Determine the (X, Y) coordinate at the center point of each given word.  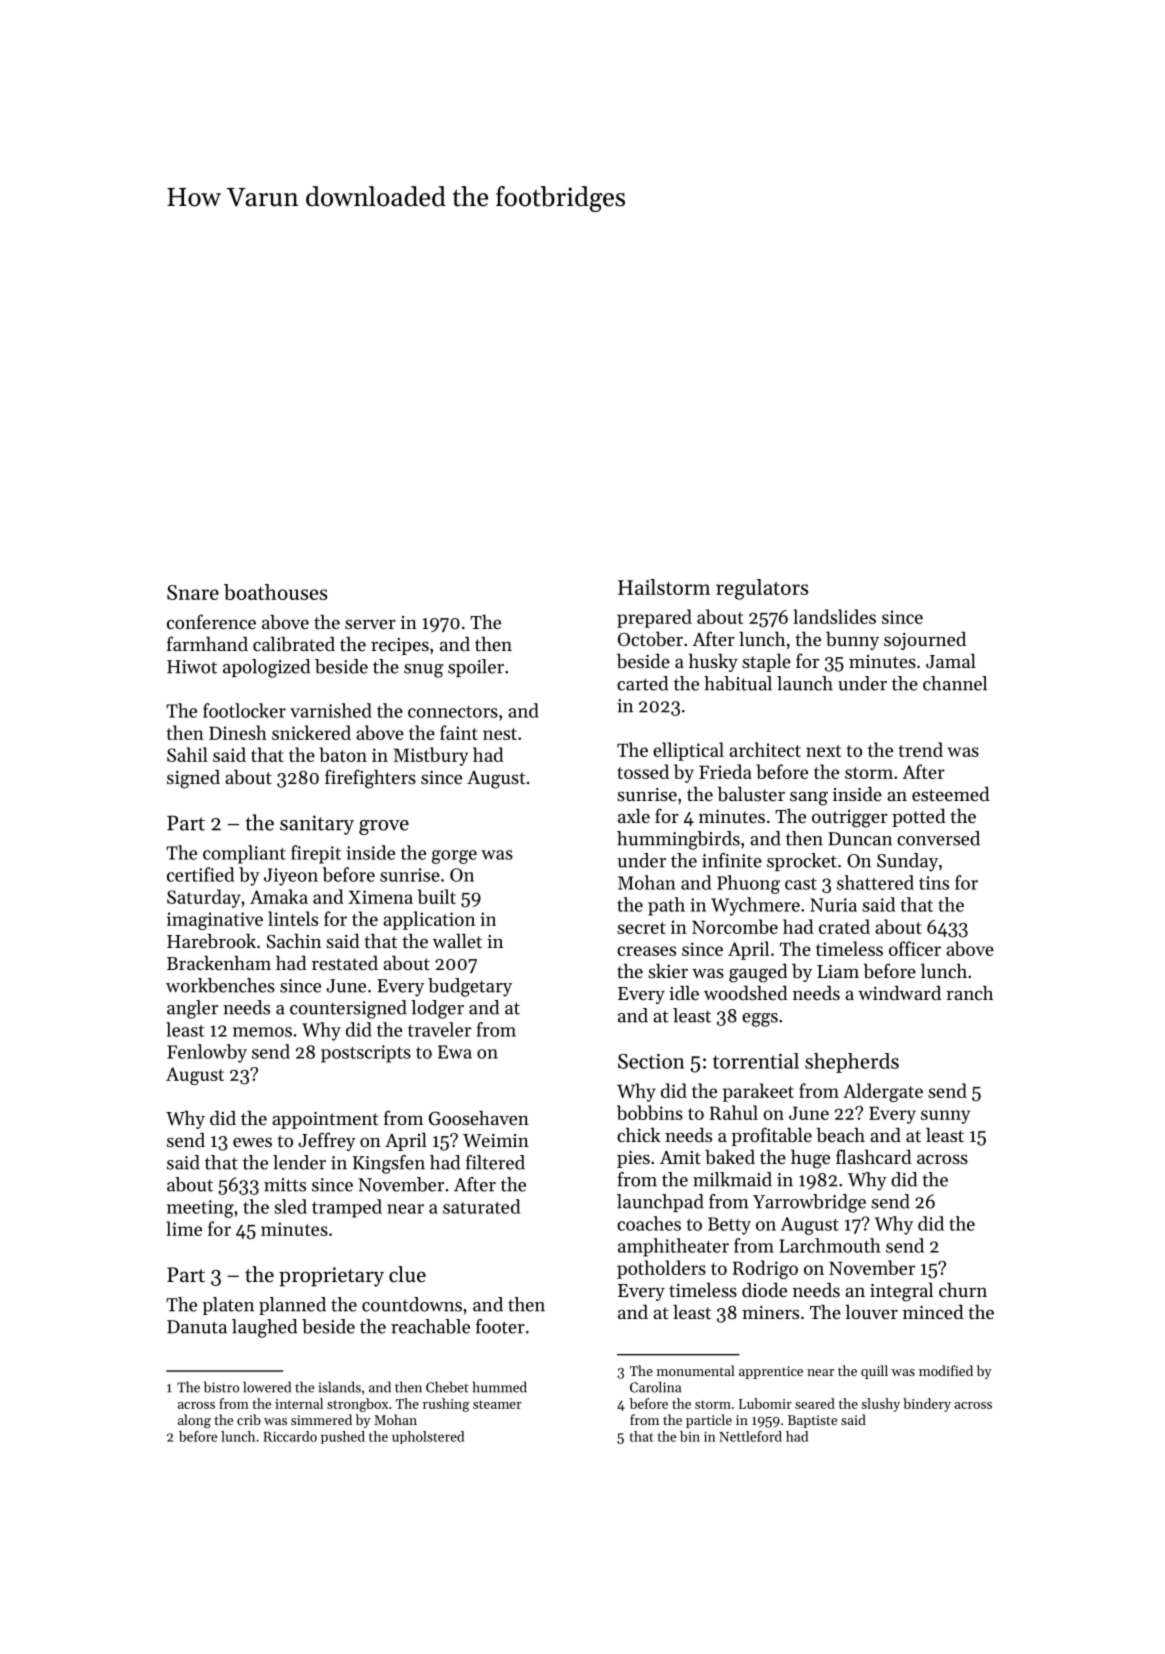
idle (684, 993)
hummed (500, 1387)
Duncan (860, 839)
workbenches (220, 985)
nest (500, 734)
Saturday (204, 898)
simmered (321, 1419)
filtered (495, 1162)
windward (899, 993)
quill (874, 1372)
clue (407, 1274)
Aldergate (883, 1092)
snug (424, 671)
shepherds (852, 1063)
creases (646, 951)
